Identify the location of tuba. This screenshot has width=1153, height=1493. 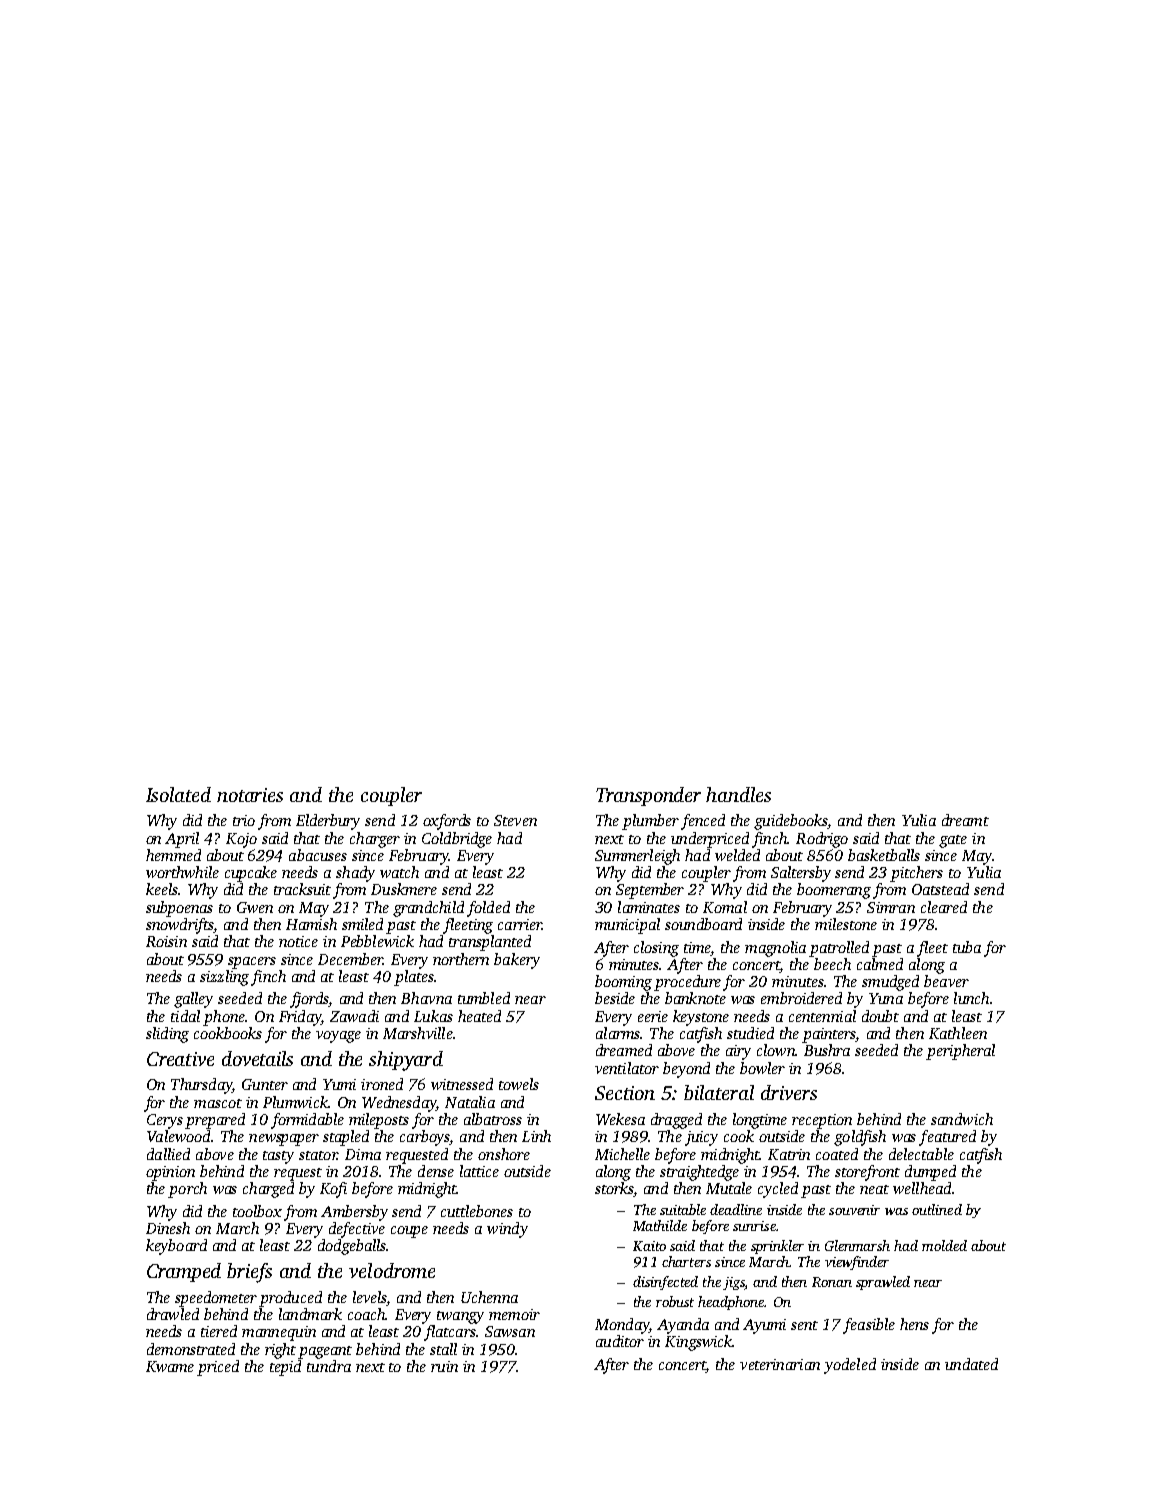
(967, 947).
